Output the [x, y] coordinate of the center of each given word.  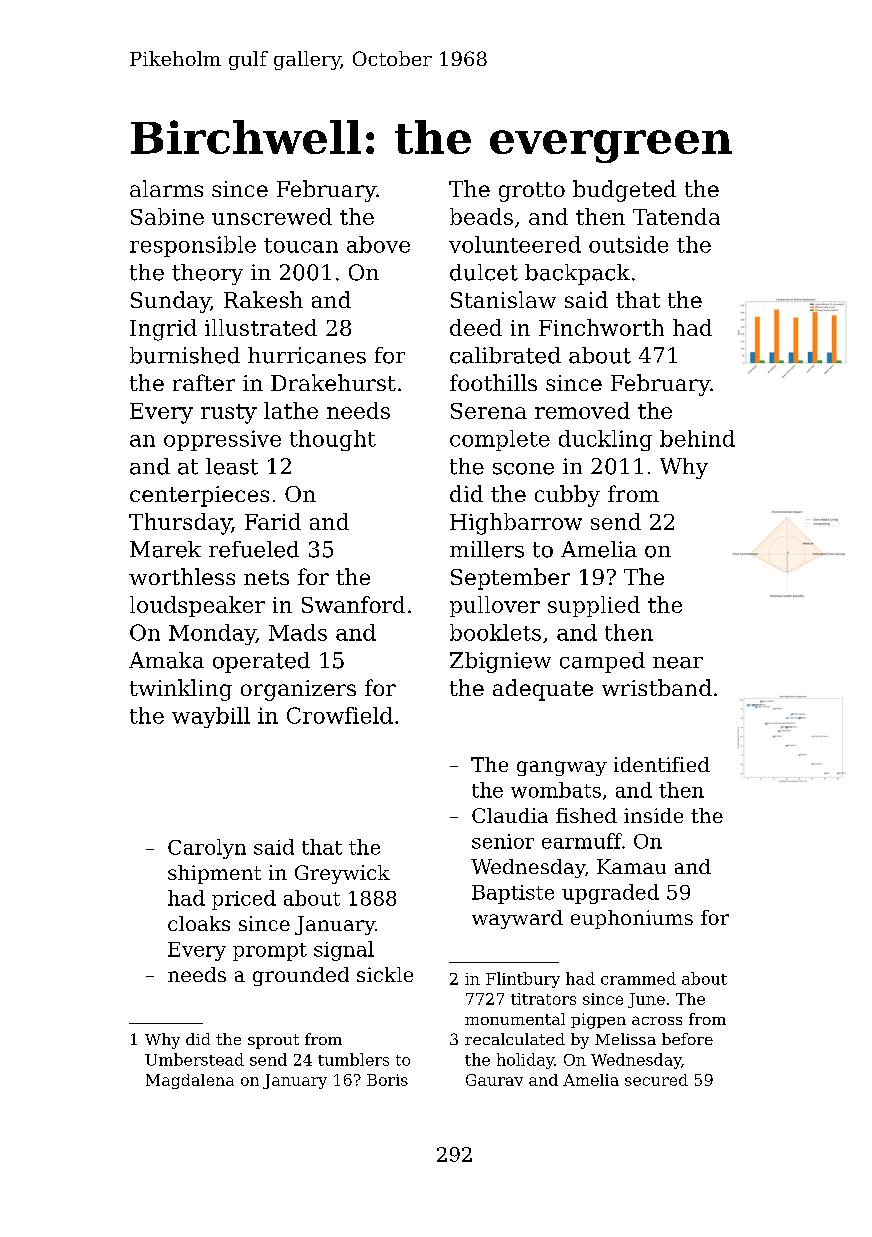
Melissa [625, 1039]
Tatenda [676, 216]
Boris [387, 1080]
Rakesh [263, 299]
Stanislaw [503, 299]
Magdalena [190, 1081]
